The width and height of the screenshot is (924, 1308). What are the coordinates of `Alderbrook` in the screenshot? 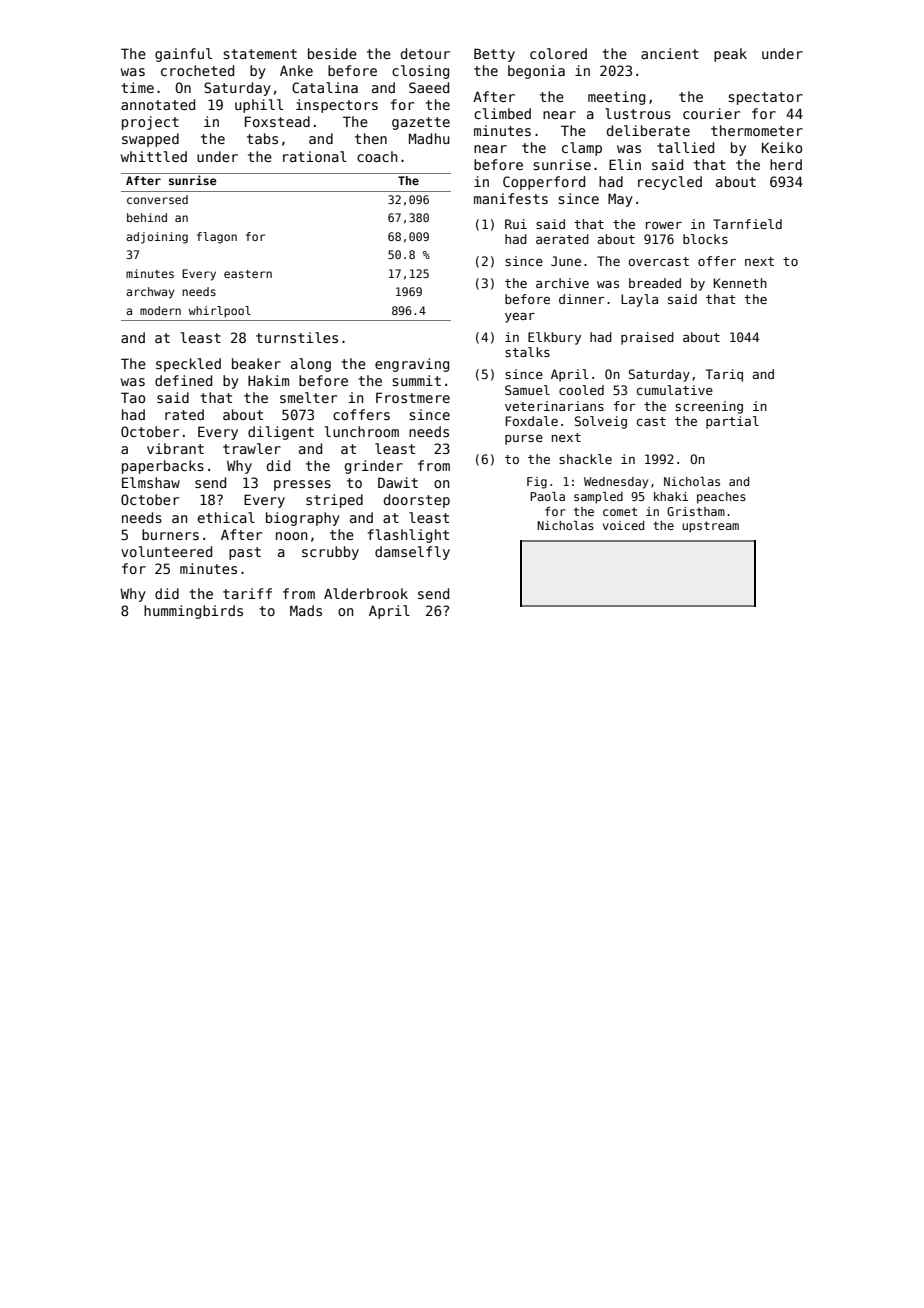 It's located at (366, 593).
